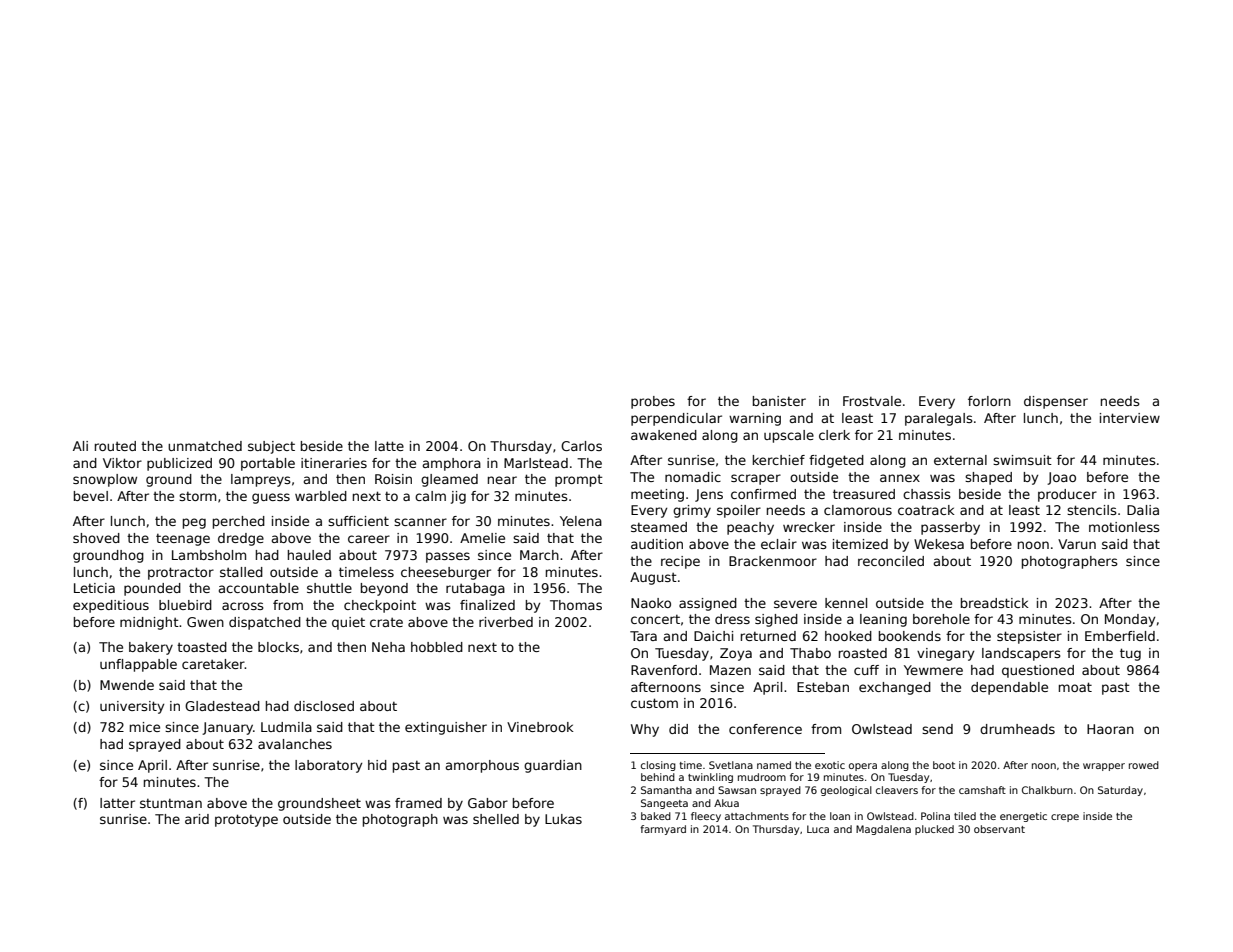 This screenshot has height=952, width=1233. Describe the element at coordinates (197, 819) in the screenshot. I see `arid` at that location.
